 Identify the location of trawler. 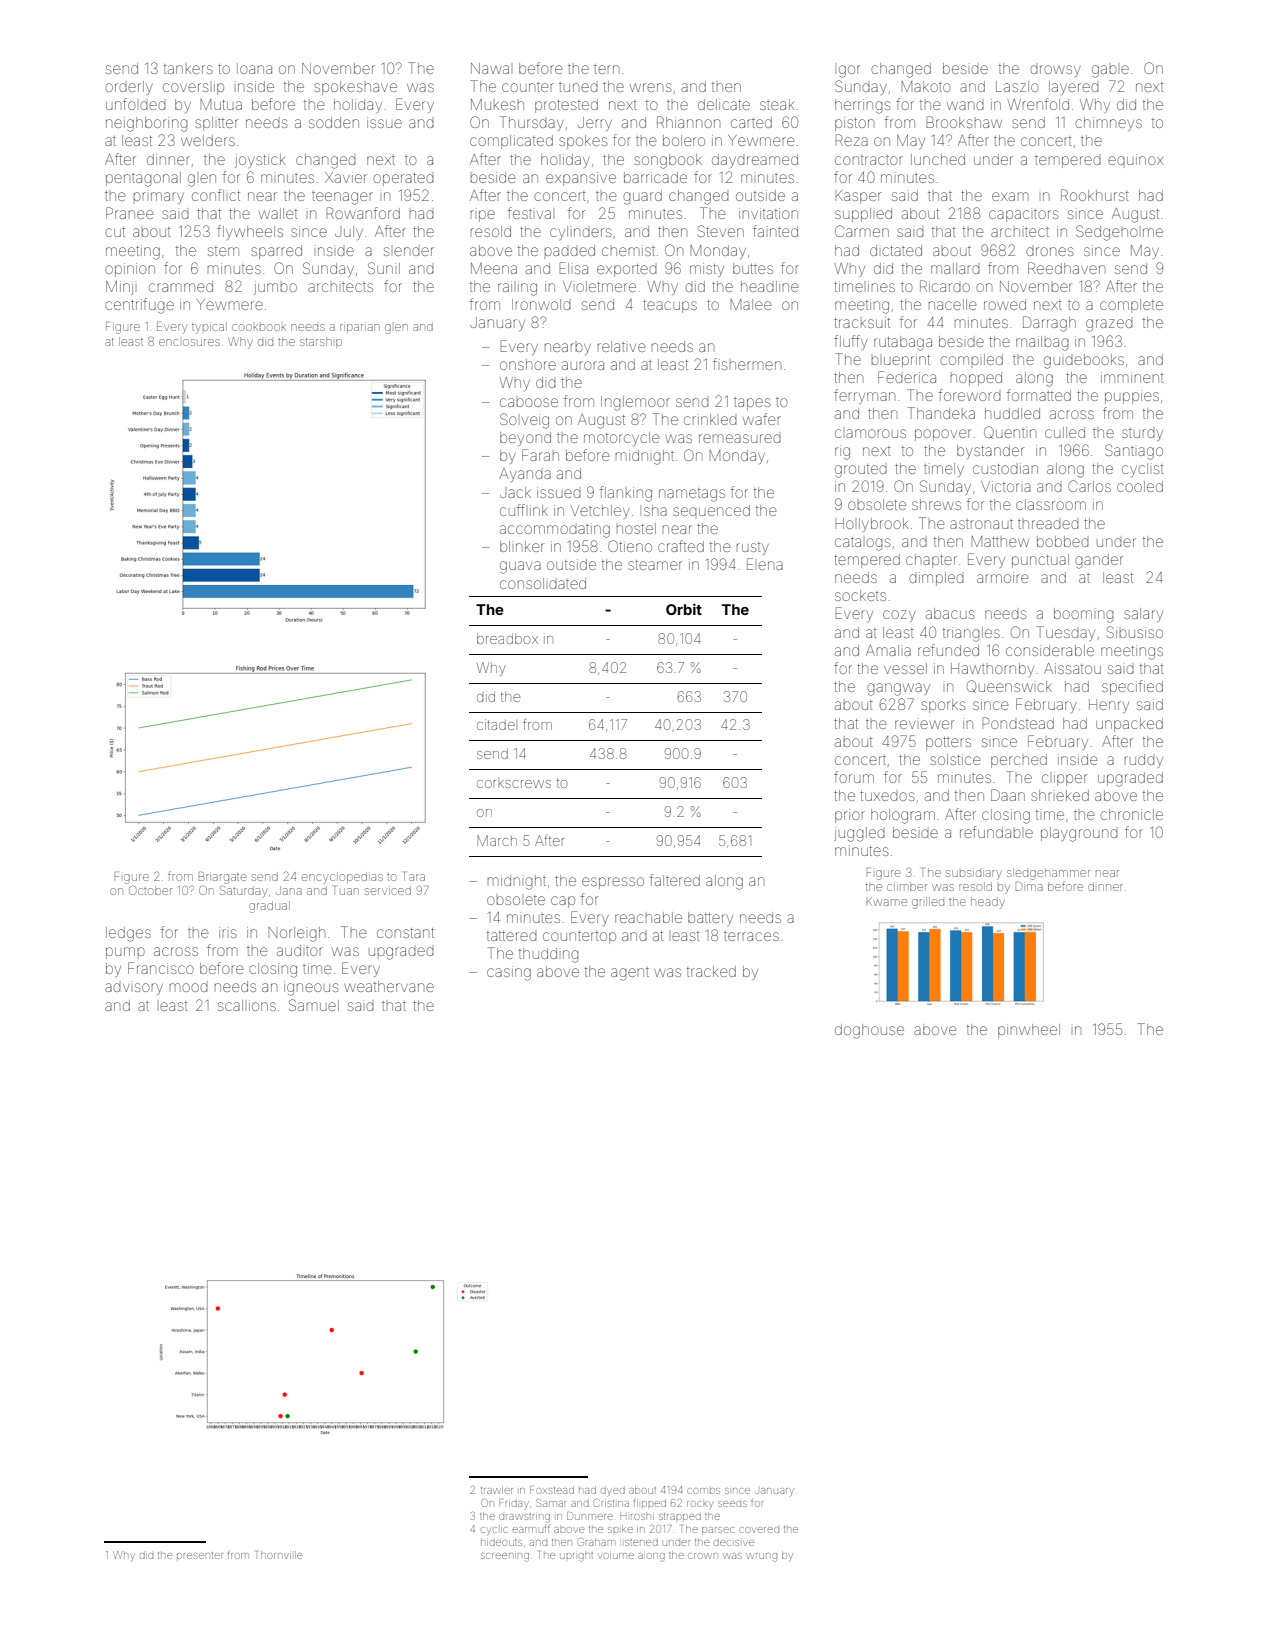
(497, 1490).
